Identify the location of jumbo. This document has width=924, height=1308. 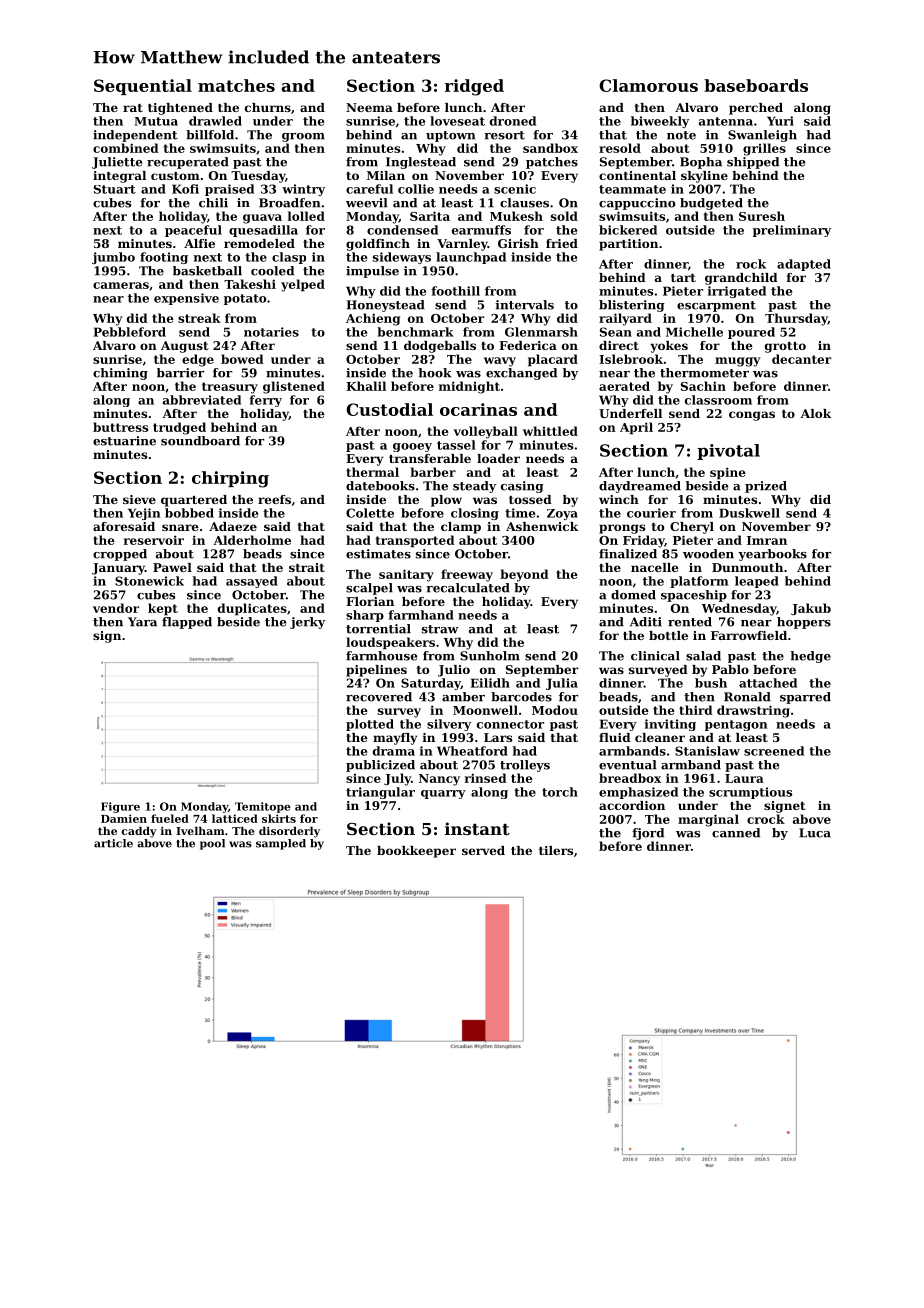
(113, 258).
